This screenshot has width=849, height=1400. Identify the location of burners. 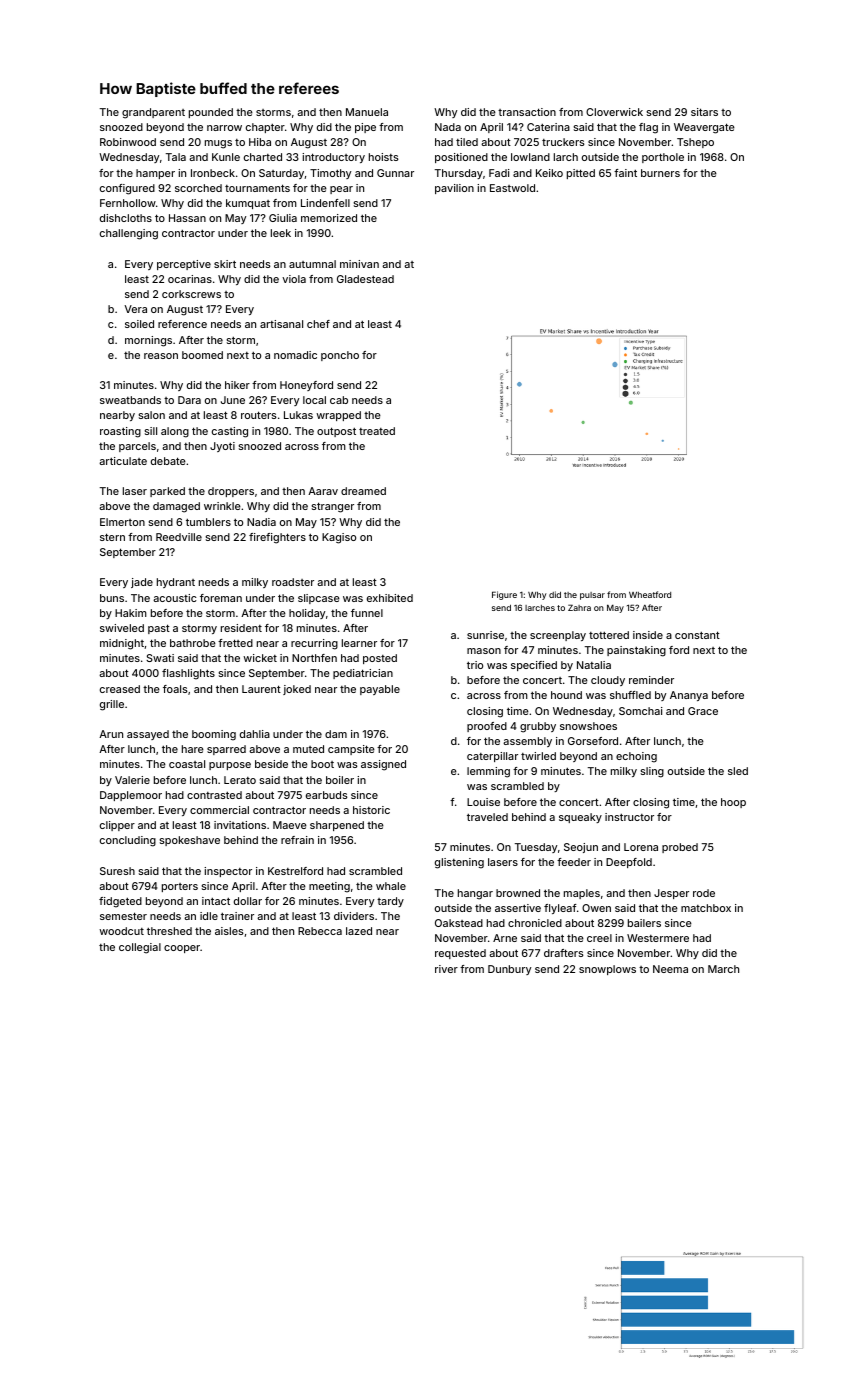
(660, 173).
